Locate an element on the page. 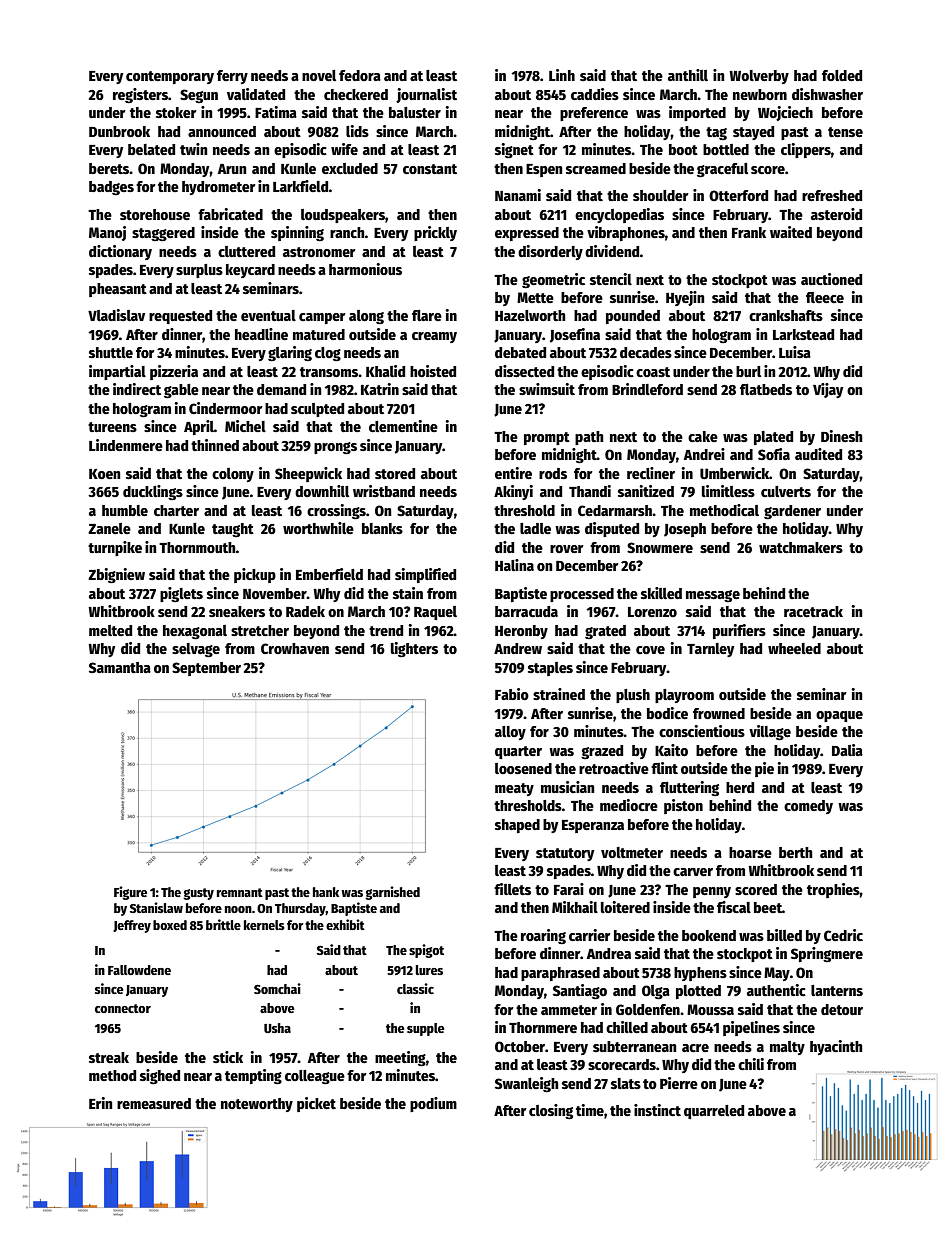  indirect is located at coordinates (137, 389).
